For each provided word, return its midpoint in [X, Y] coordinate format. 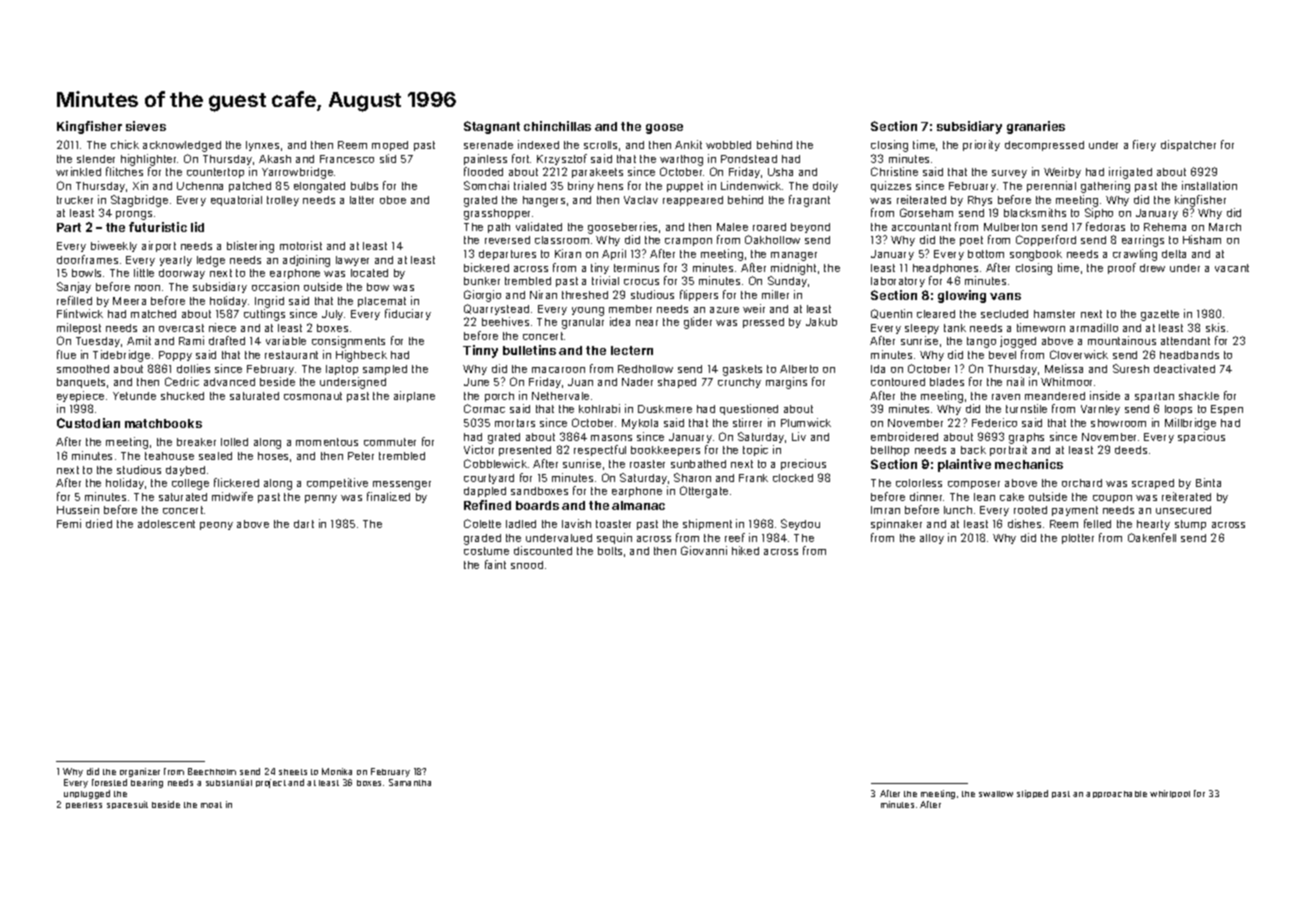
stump [1190, 525]
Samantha [410, 782]
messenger [402, 485]
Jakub [821, 322]
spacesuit [127, 805]
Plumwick [806, 422]
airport [159, 246]
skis [1215, 327]
